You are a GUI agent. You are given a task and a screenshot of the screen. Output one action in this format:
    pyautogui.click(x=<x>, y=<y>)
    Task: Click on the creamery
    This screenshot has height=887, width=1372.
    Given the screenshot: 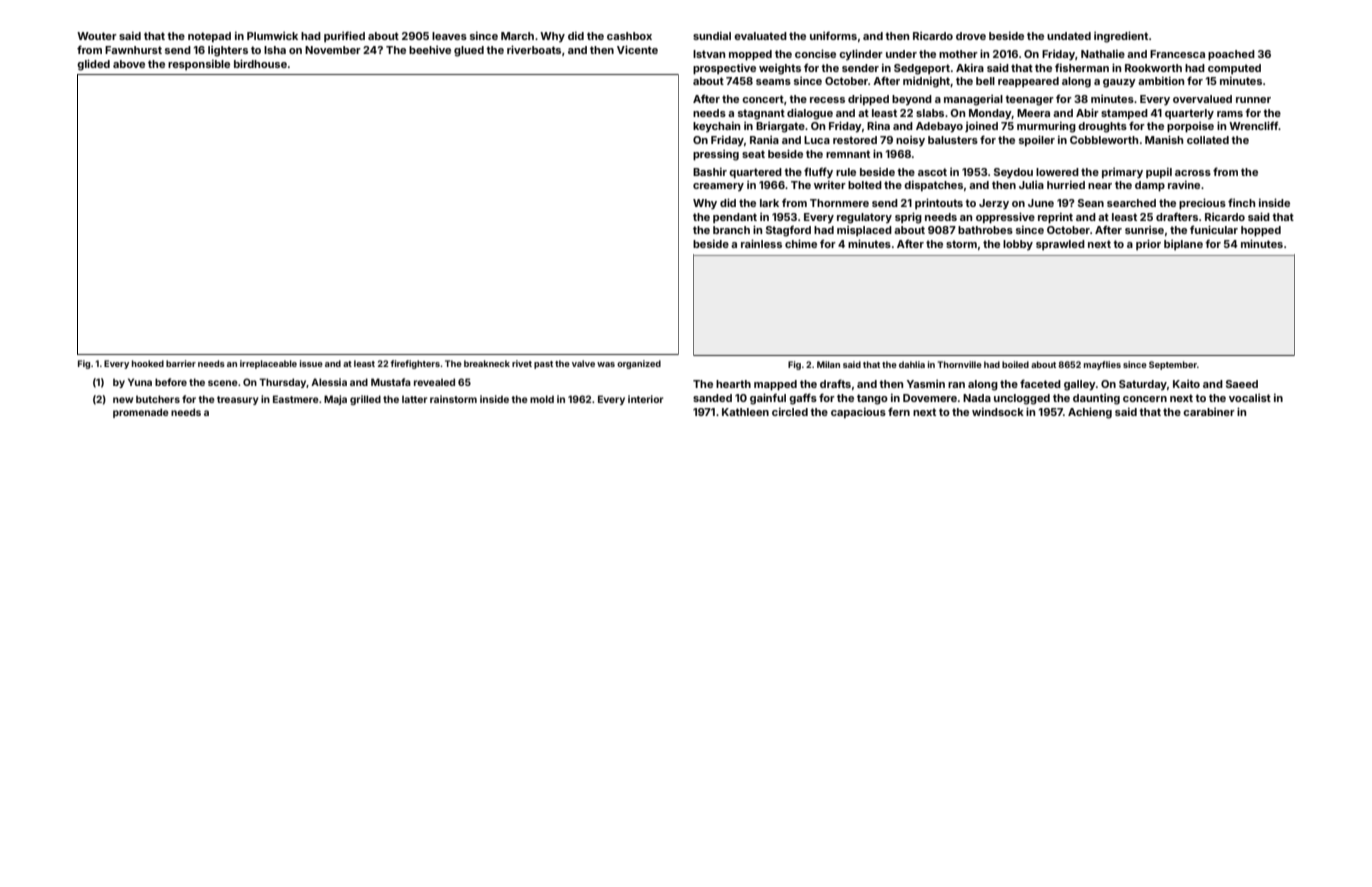 What is the action you would take?
    pyautogui.click(x=718, y=187)
